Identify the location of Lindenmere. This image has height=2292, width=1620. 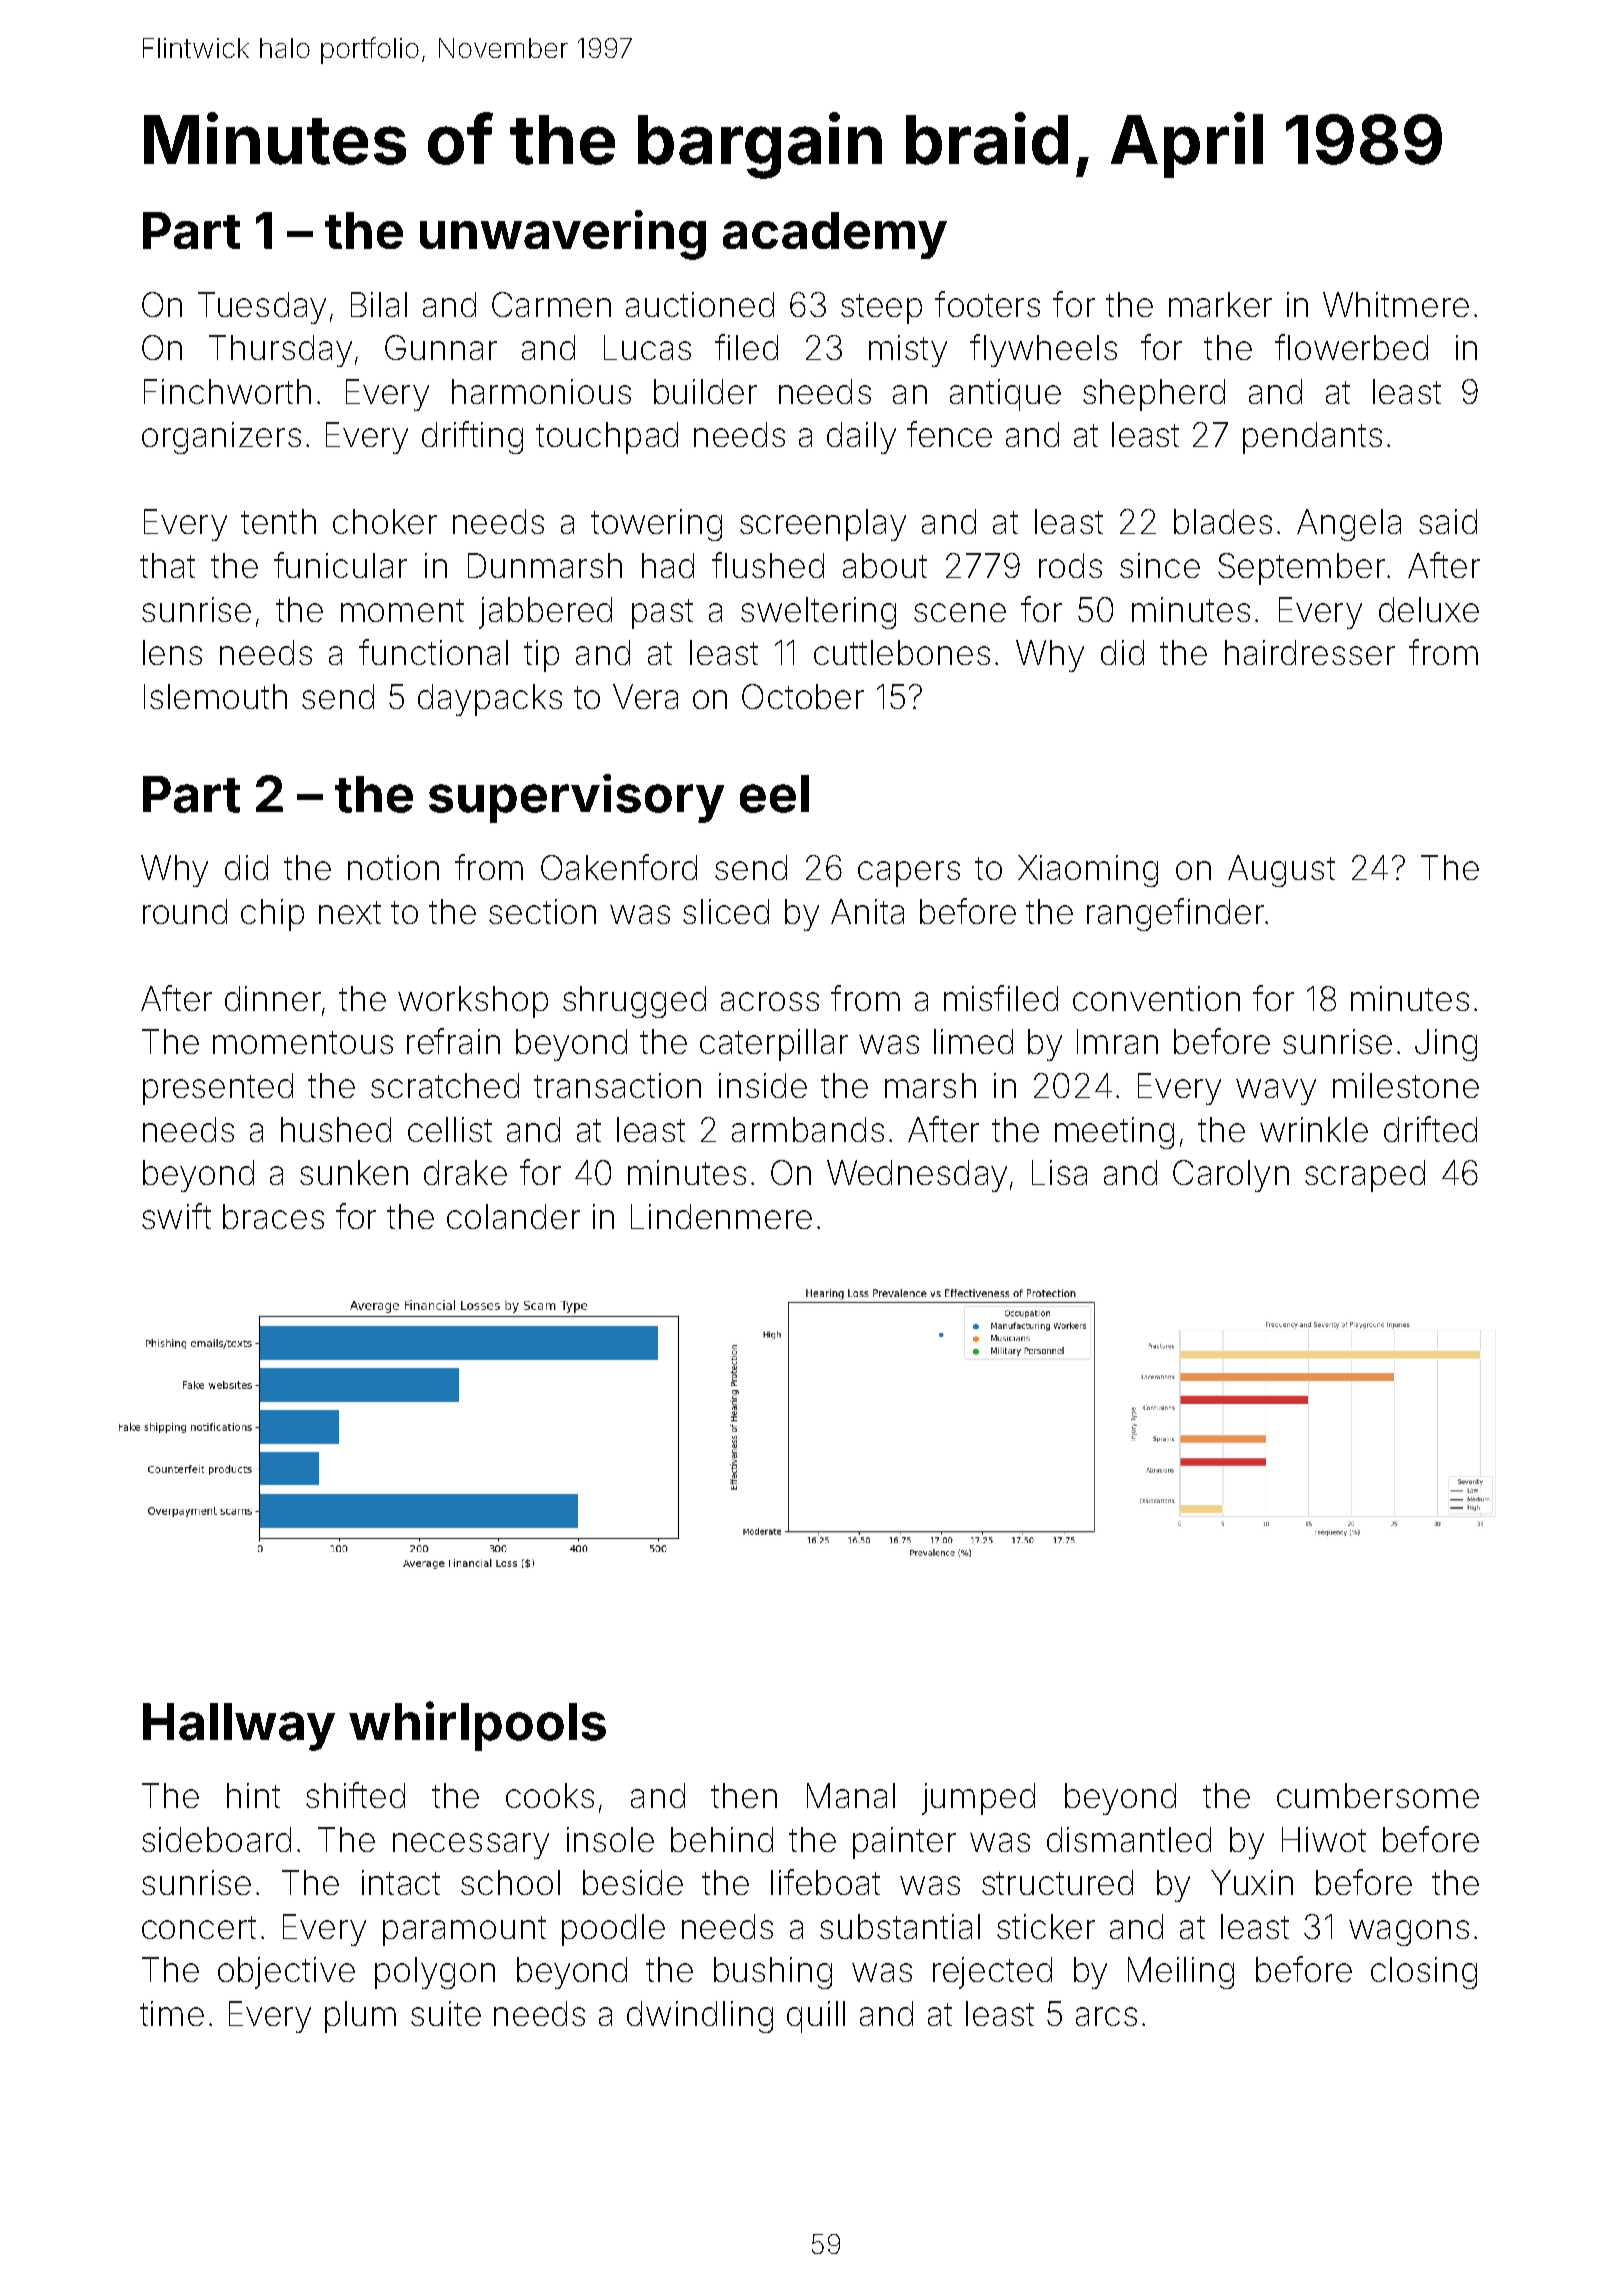
(721, 1216).
